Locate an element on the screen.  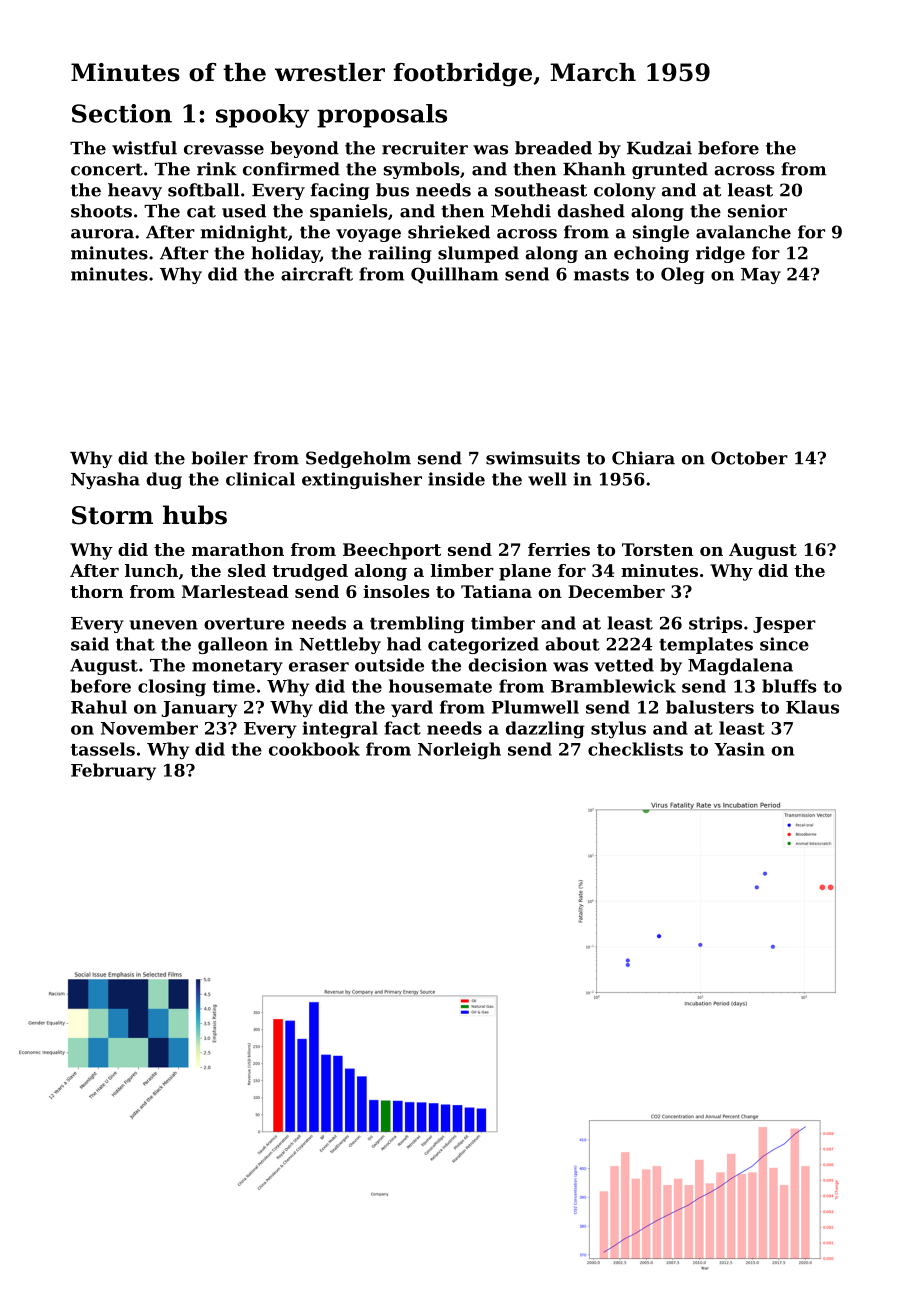
Kudzai is located at coordinates (659, 148).
